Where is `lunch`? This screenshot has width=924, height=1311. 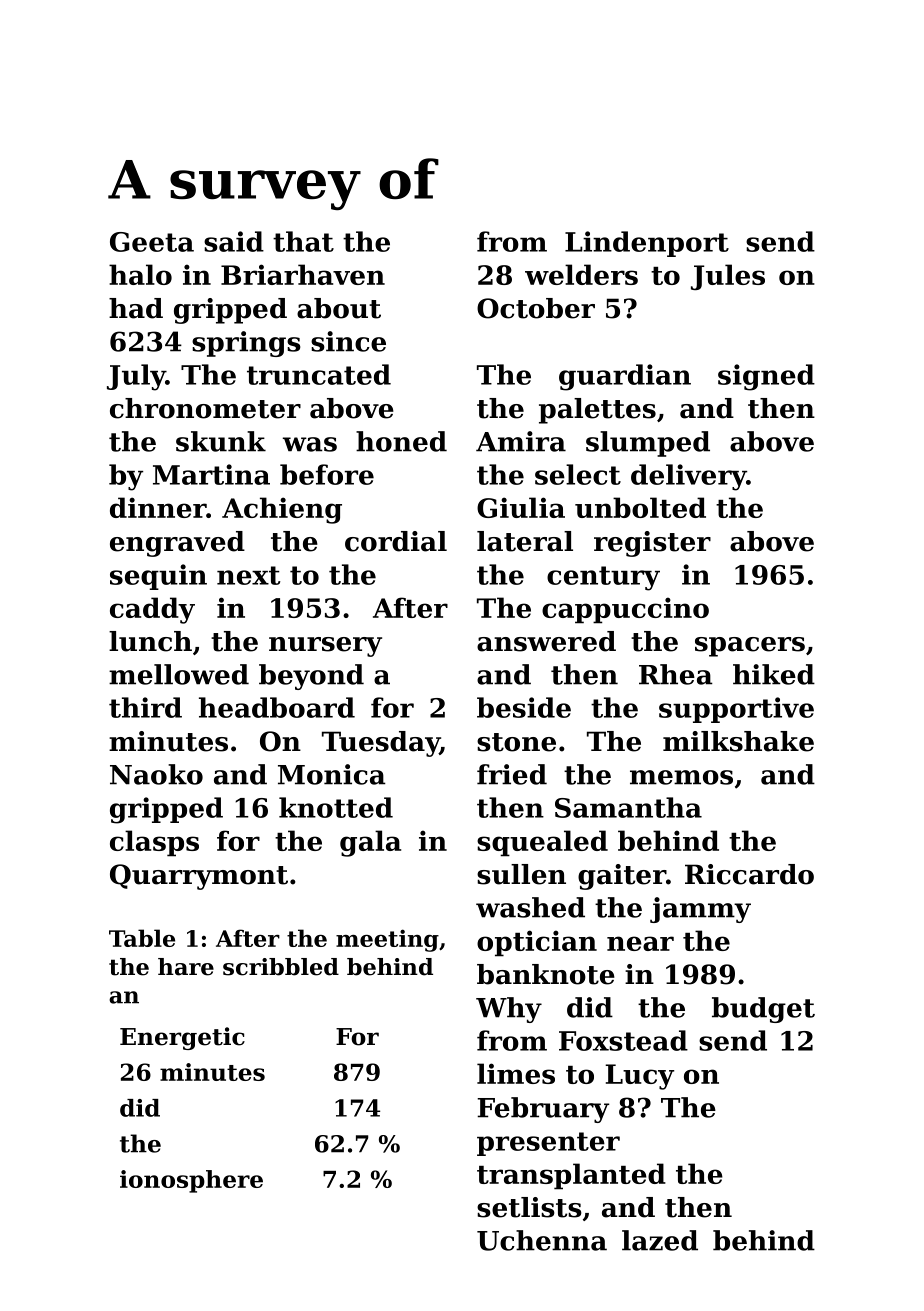 lunch is located at coordinates (150, 641).
